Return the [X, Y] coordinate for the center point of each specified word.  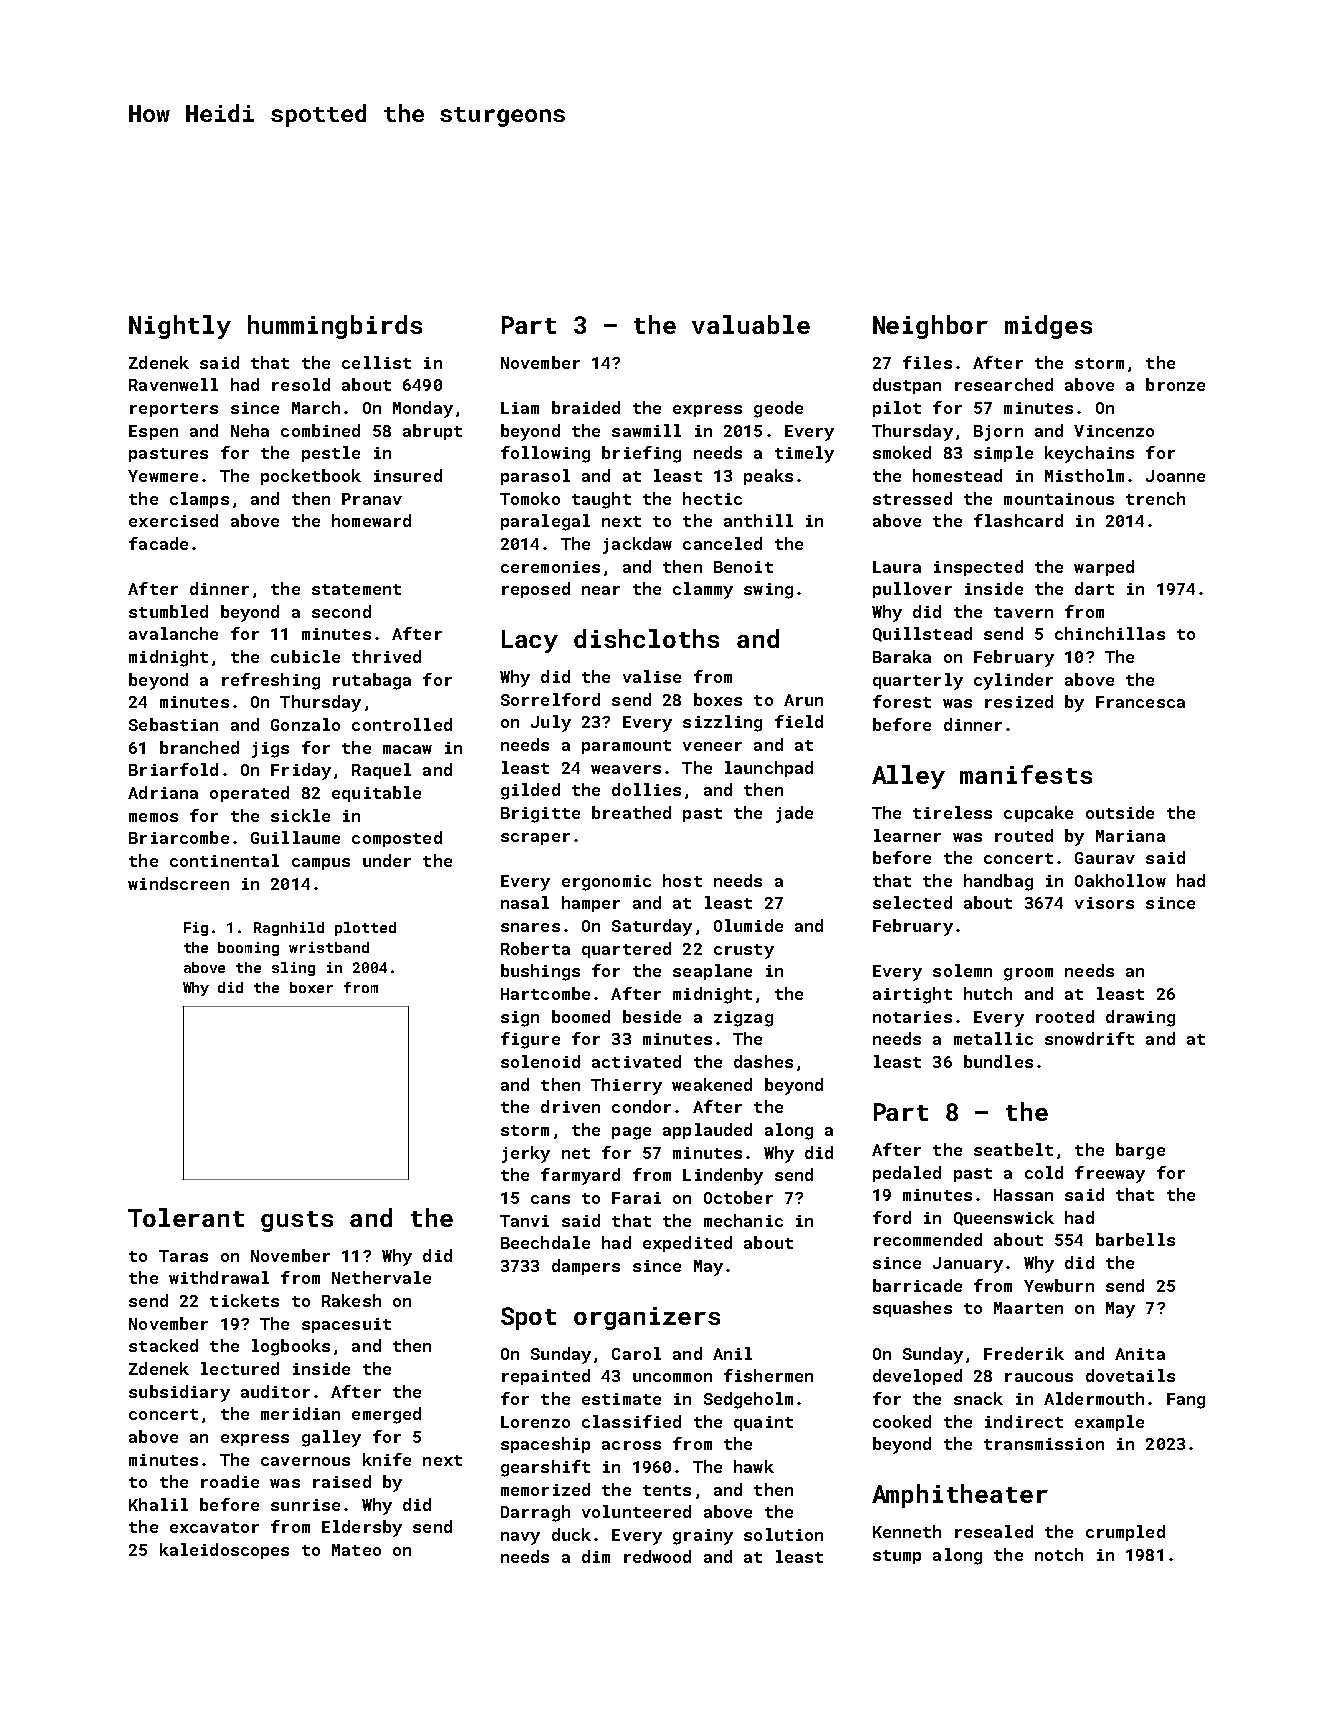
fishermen [768, 1375]
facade [158, 543]
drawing [1140, 1018]
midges [1048, 327]
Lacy [530, 641]
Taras [183, 1256]
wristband [329, 947]
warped [1104, 568]
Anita [1140, 1354]
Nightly [180, 327]
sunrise [305, 1505]
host [682, 880]
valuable [751, 324]
